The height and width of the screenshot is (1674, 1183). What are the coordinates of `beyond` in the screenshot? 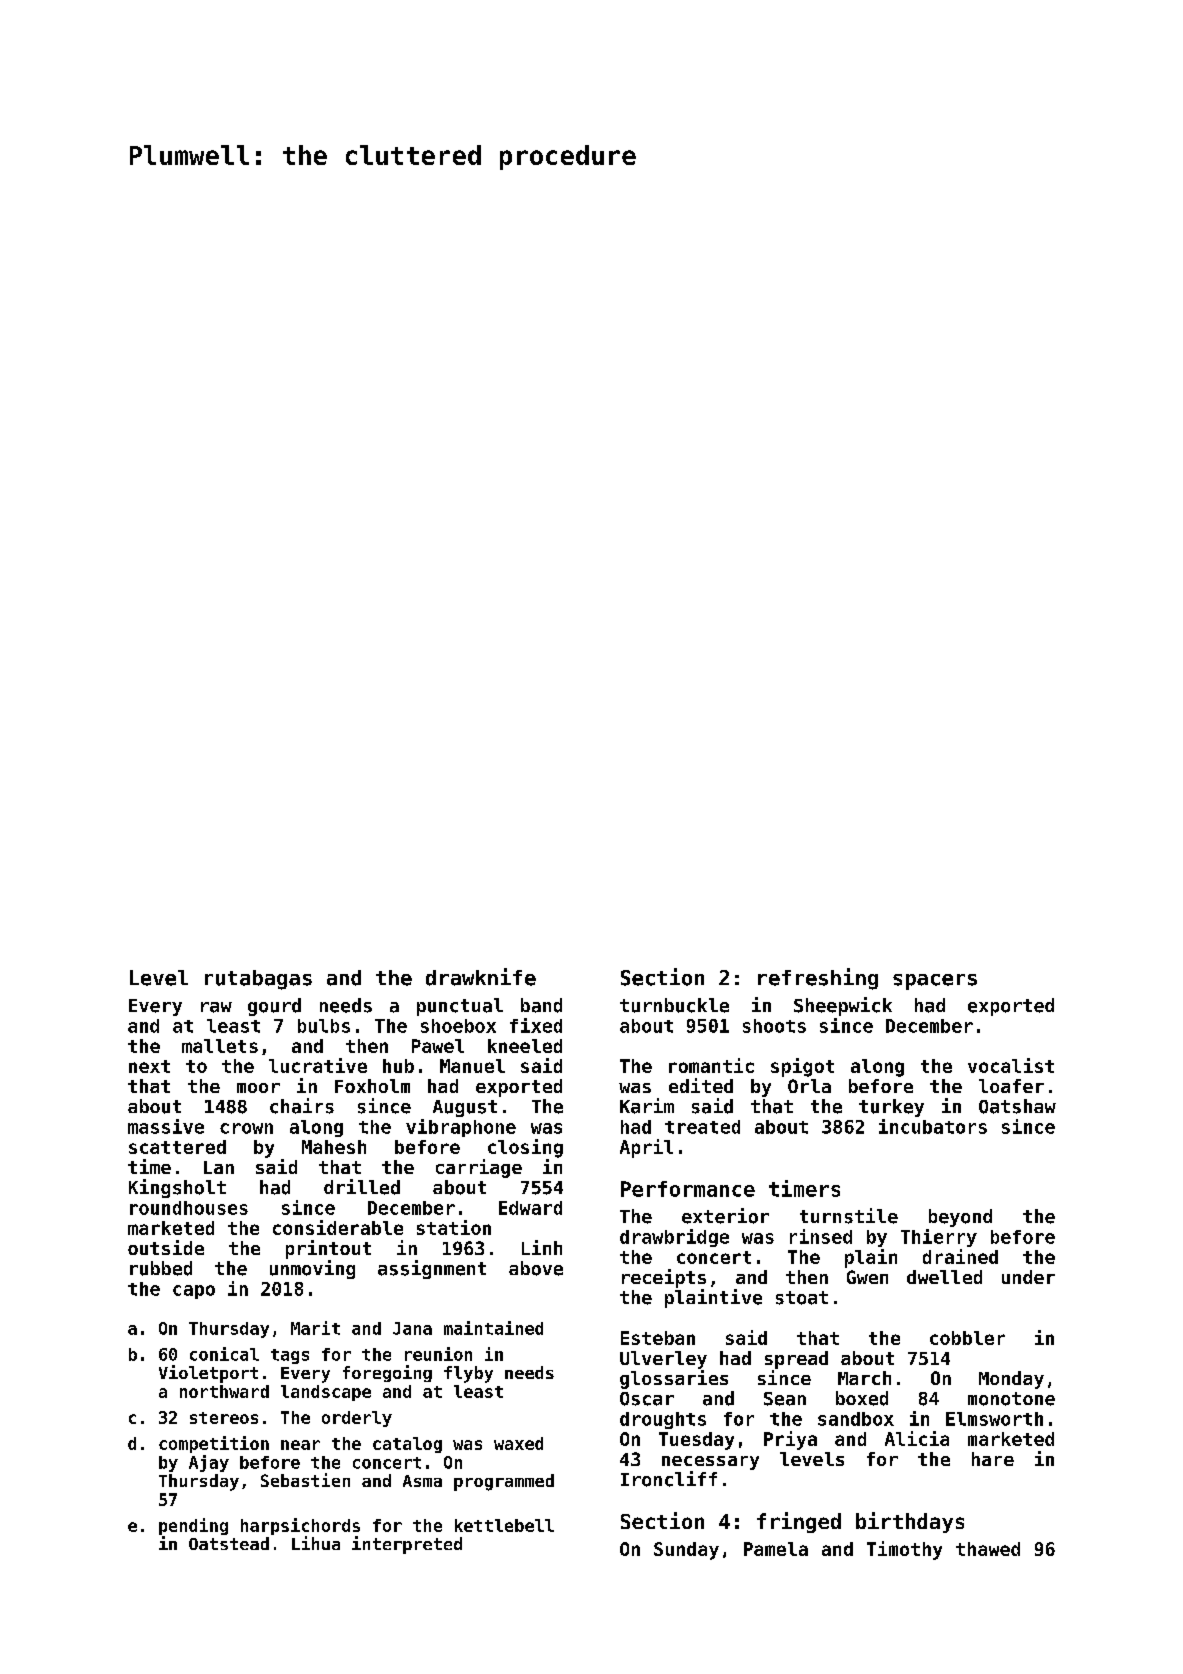 It's located at (960, 1218).
